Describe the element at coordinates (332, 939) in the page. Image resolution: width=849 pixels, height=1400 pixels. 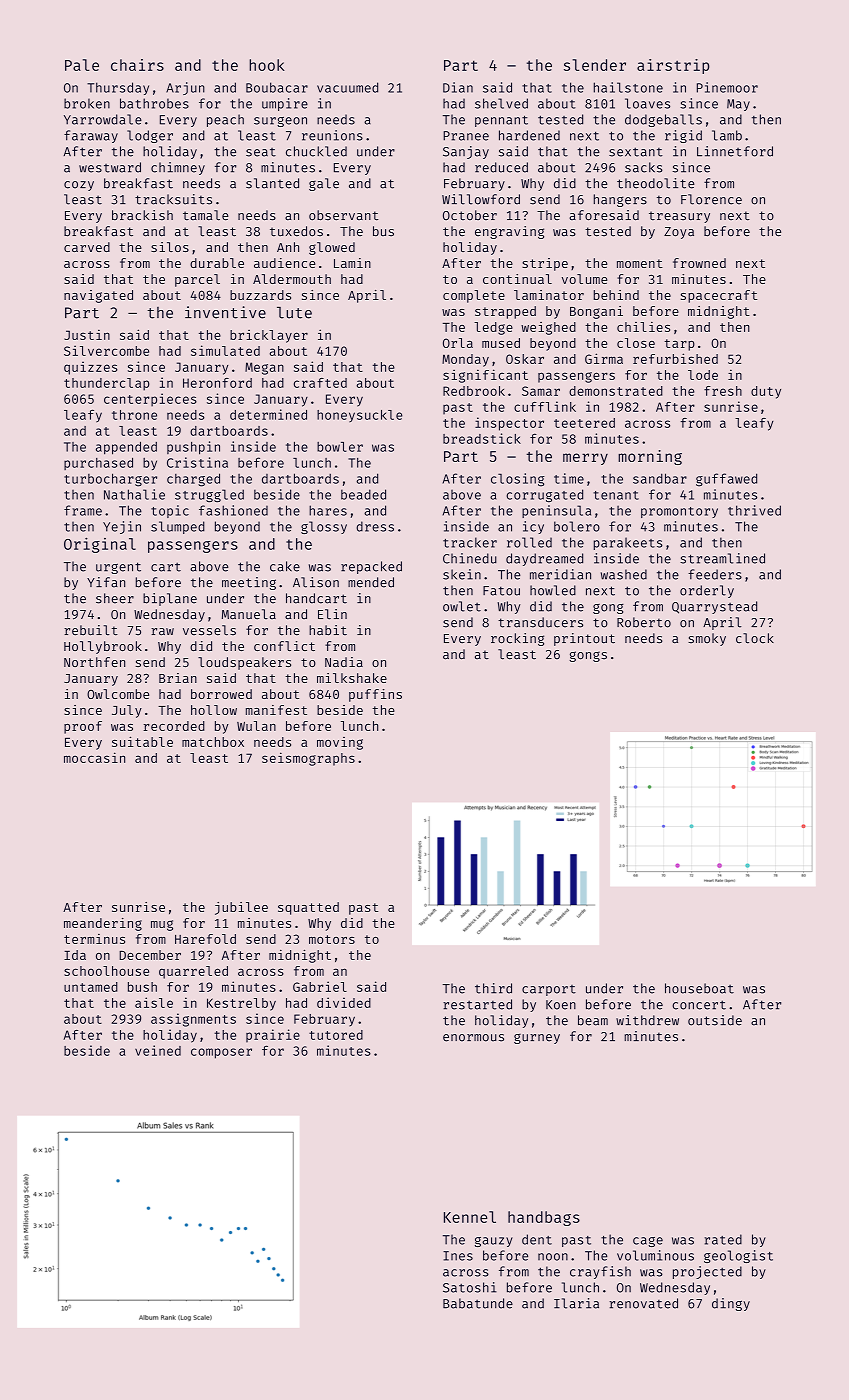
I see `motors` at that location.
